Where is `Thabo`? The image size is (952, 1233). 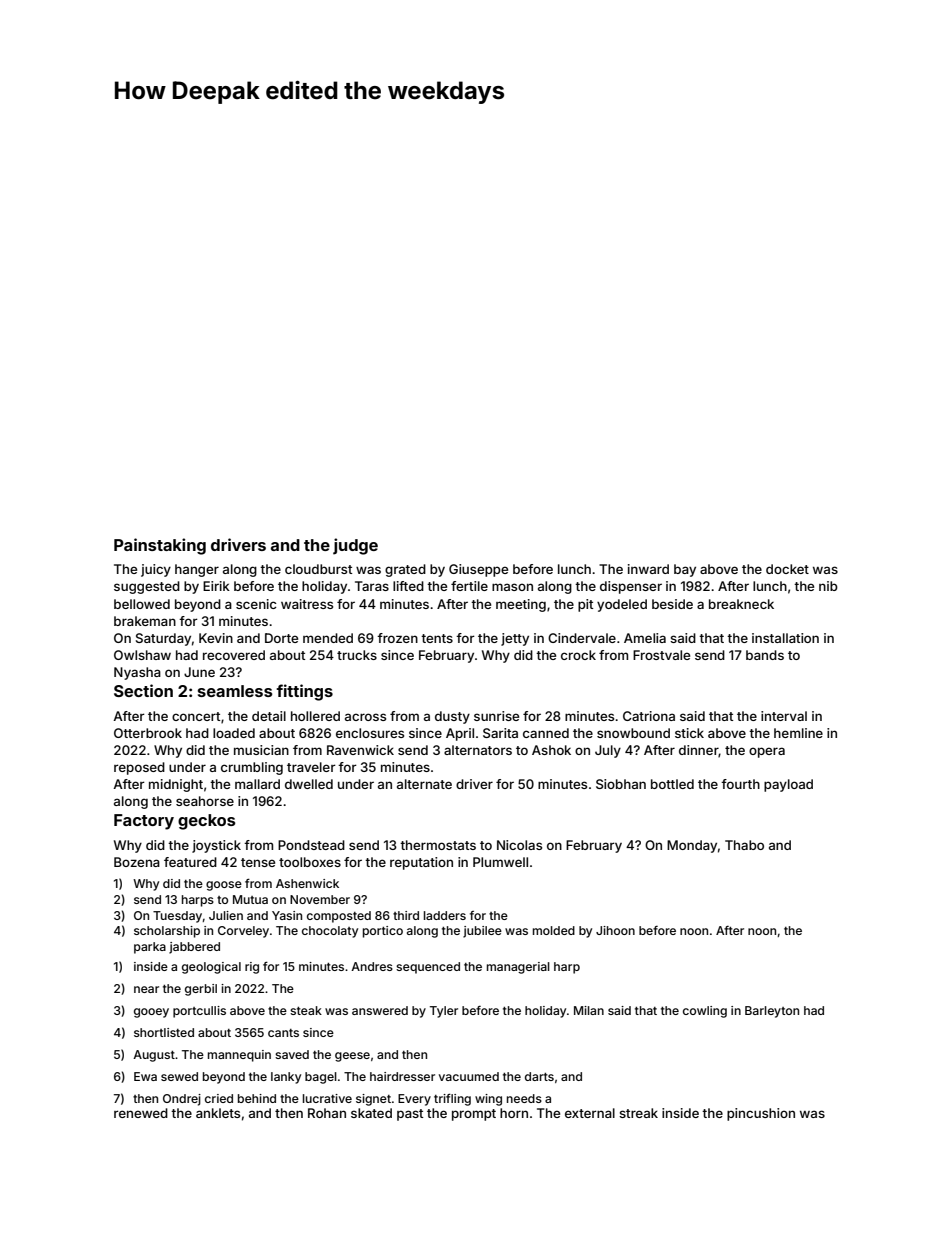
Thabo is located at coordinates (744, 845).
